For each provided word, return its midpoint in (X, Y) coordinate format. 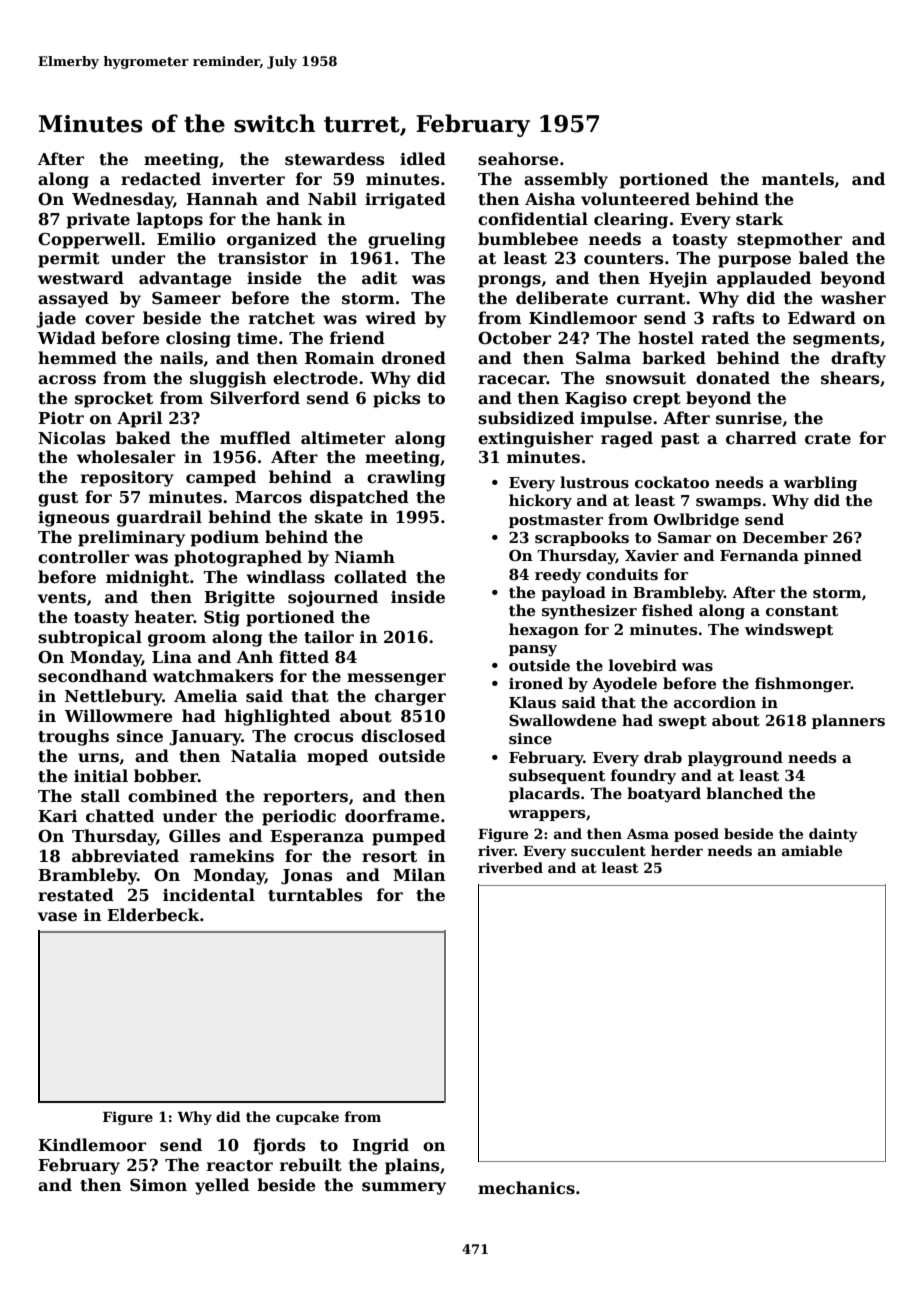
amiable (812, 850)
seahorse (518, 159)
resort (389, 857)
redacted (161, 179)
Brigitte (239, 599)
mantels (798, 179)
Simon (158, 1185)
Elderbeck (153, 915)
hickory (540, 502)
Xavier (652, 555)
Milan (419, 874)
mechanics (526, 1188)
